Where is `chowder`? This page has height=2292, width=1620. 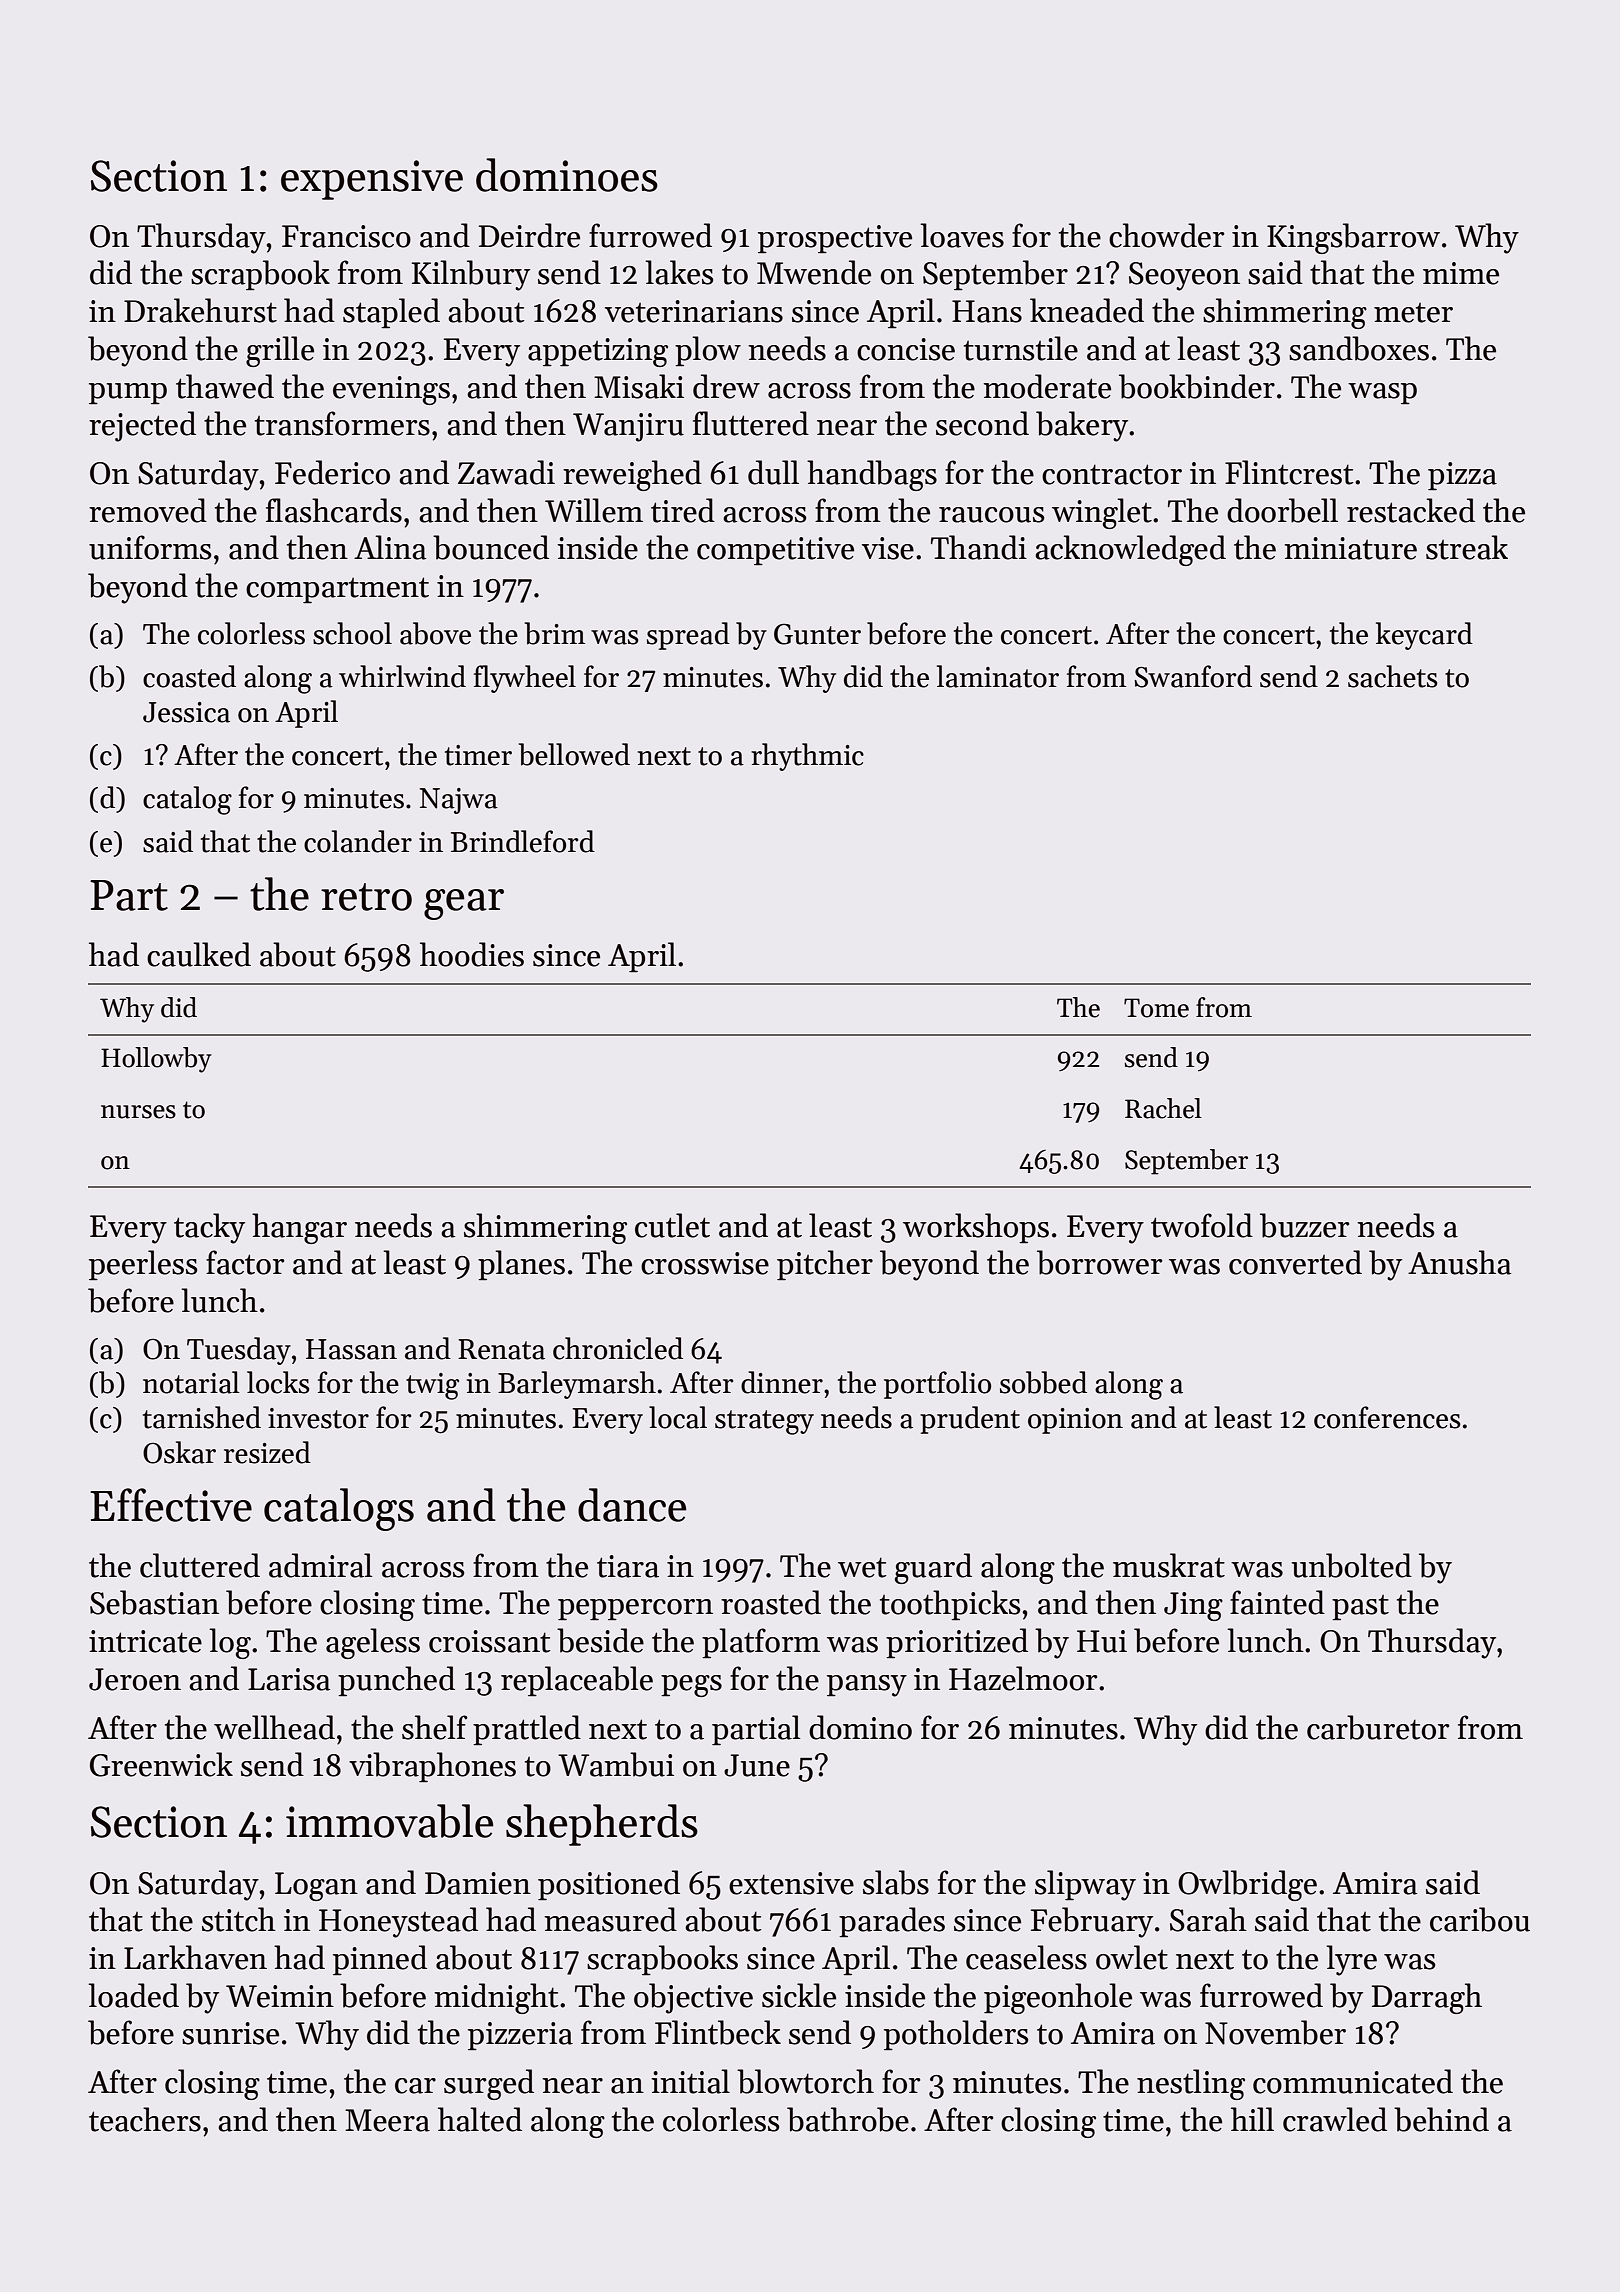 chowder is located at coordinates (1166, 235).
